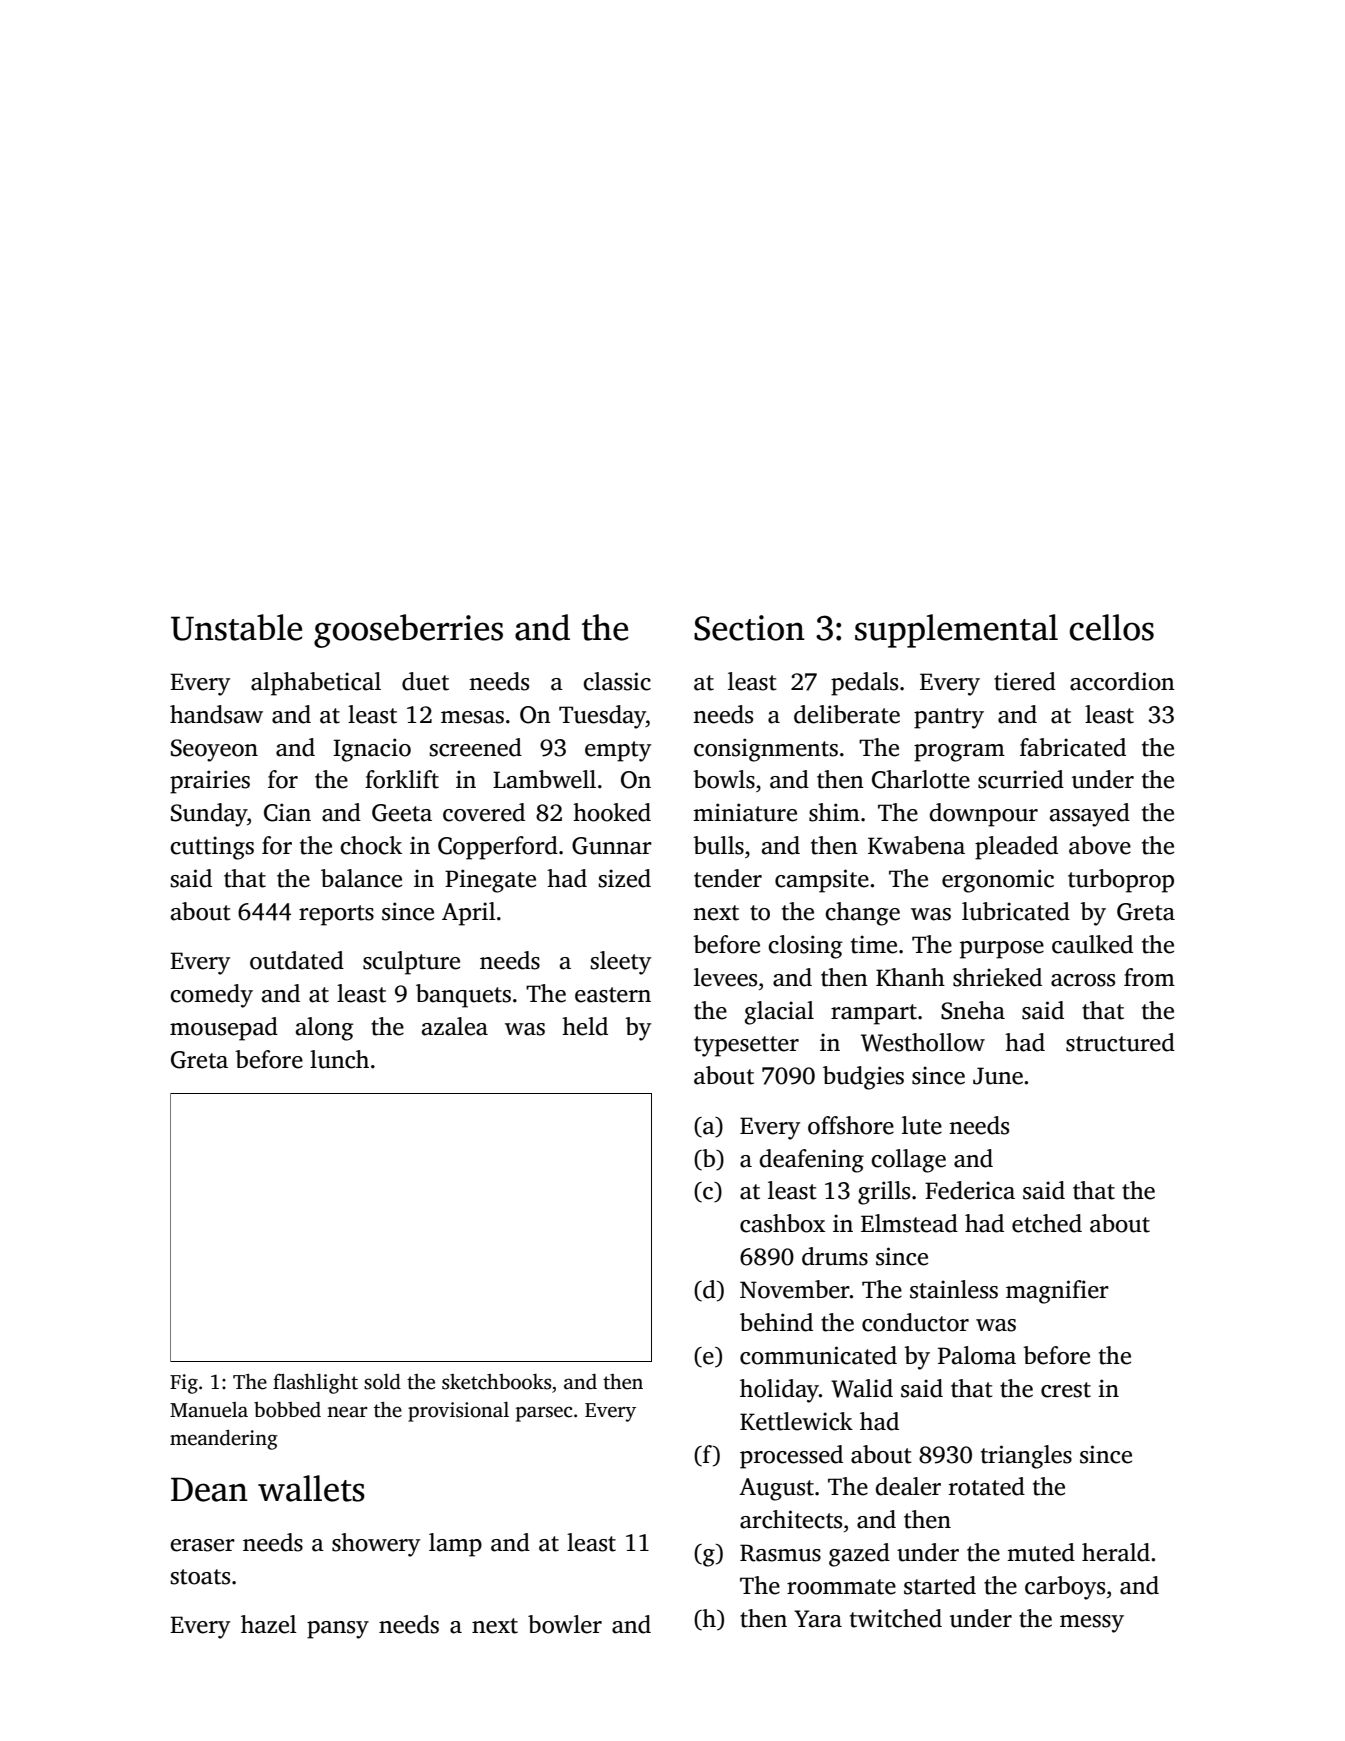 The height and width of the screenshot is (1741, 1345). What do you see at coordinates (339, 1059) in the screenshot?
I see `lunch` at bounding box center [339, 1059].
